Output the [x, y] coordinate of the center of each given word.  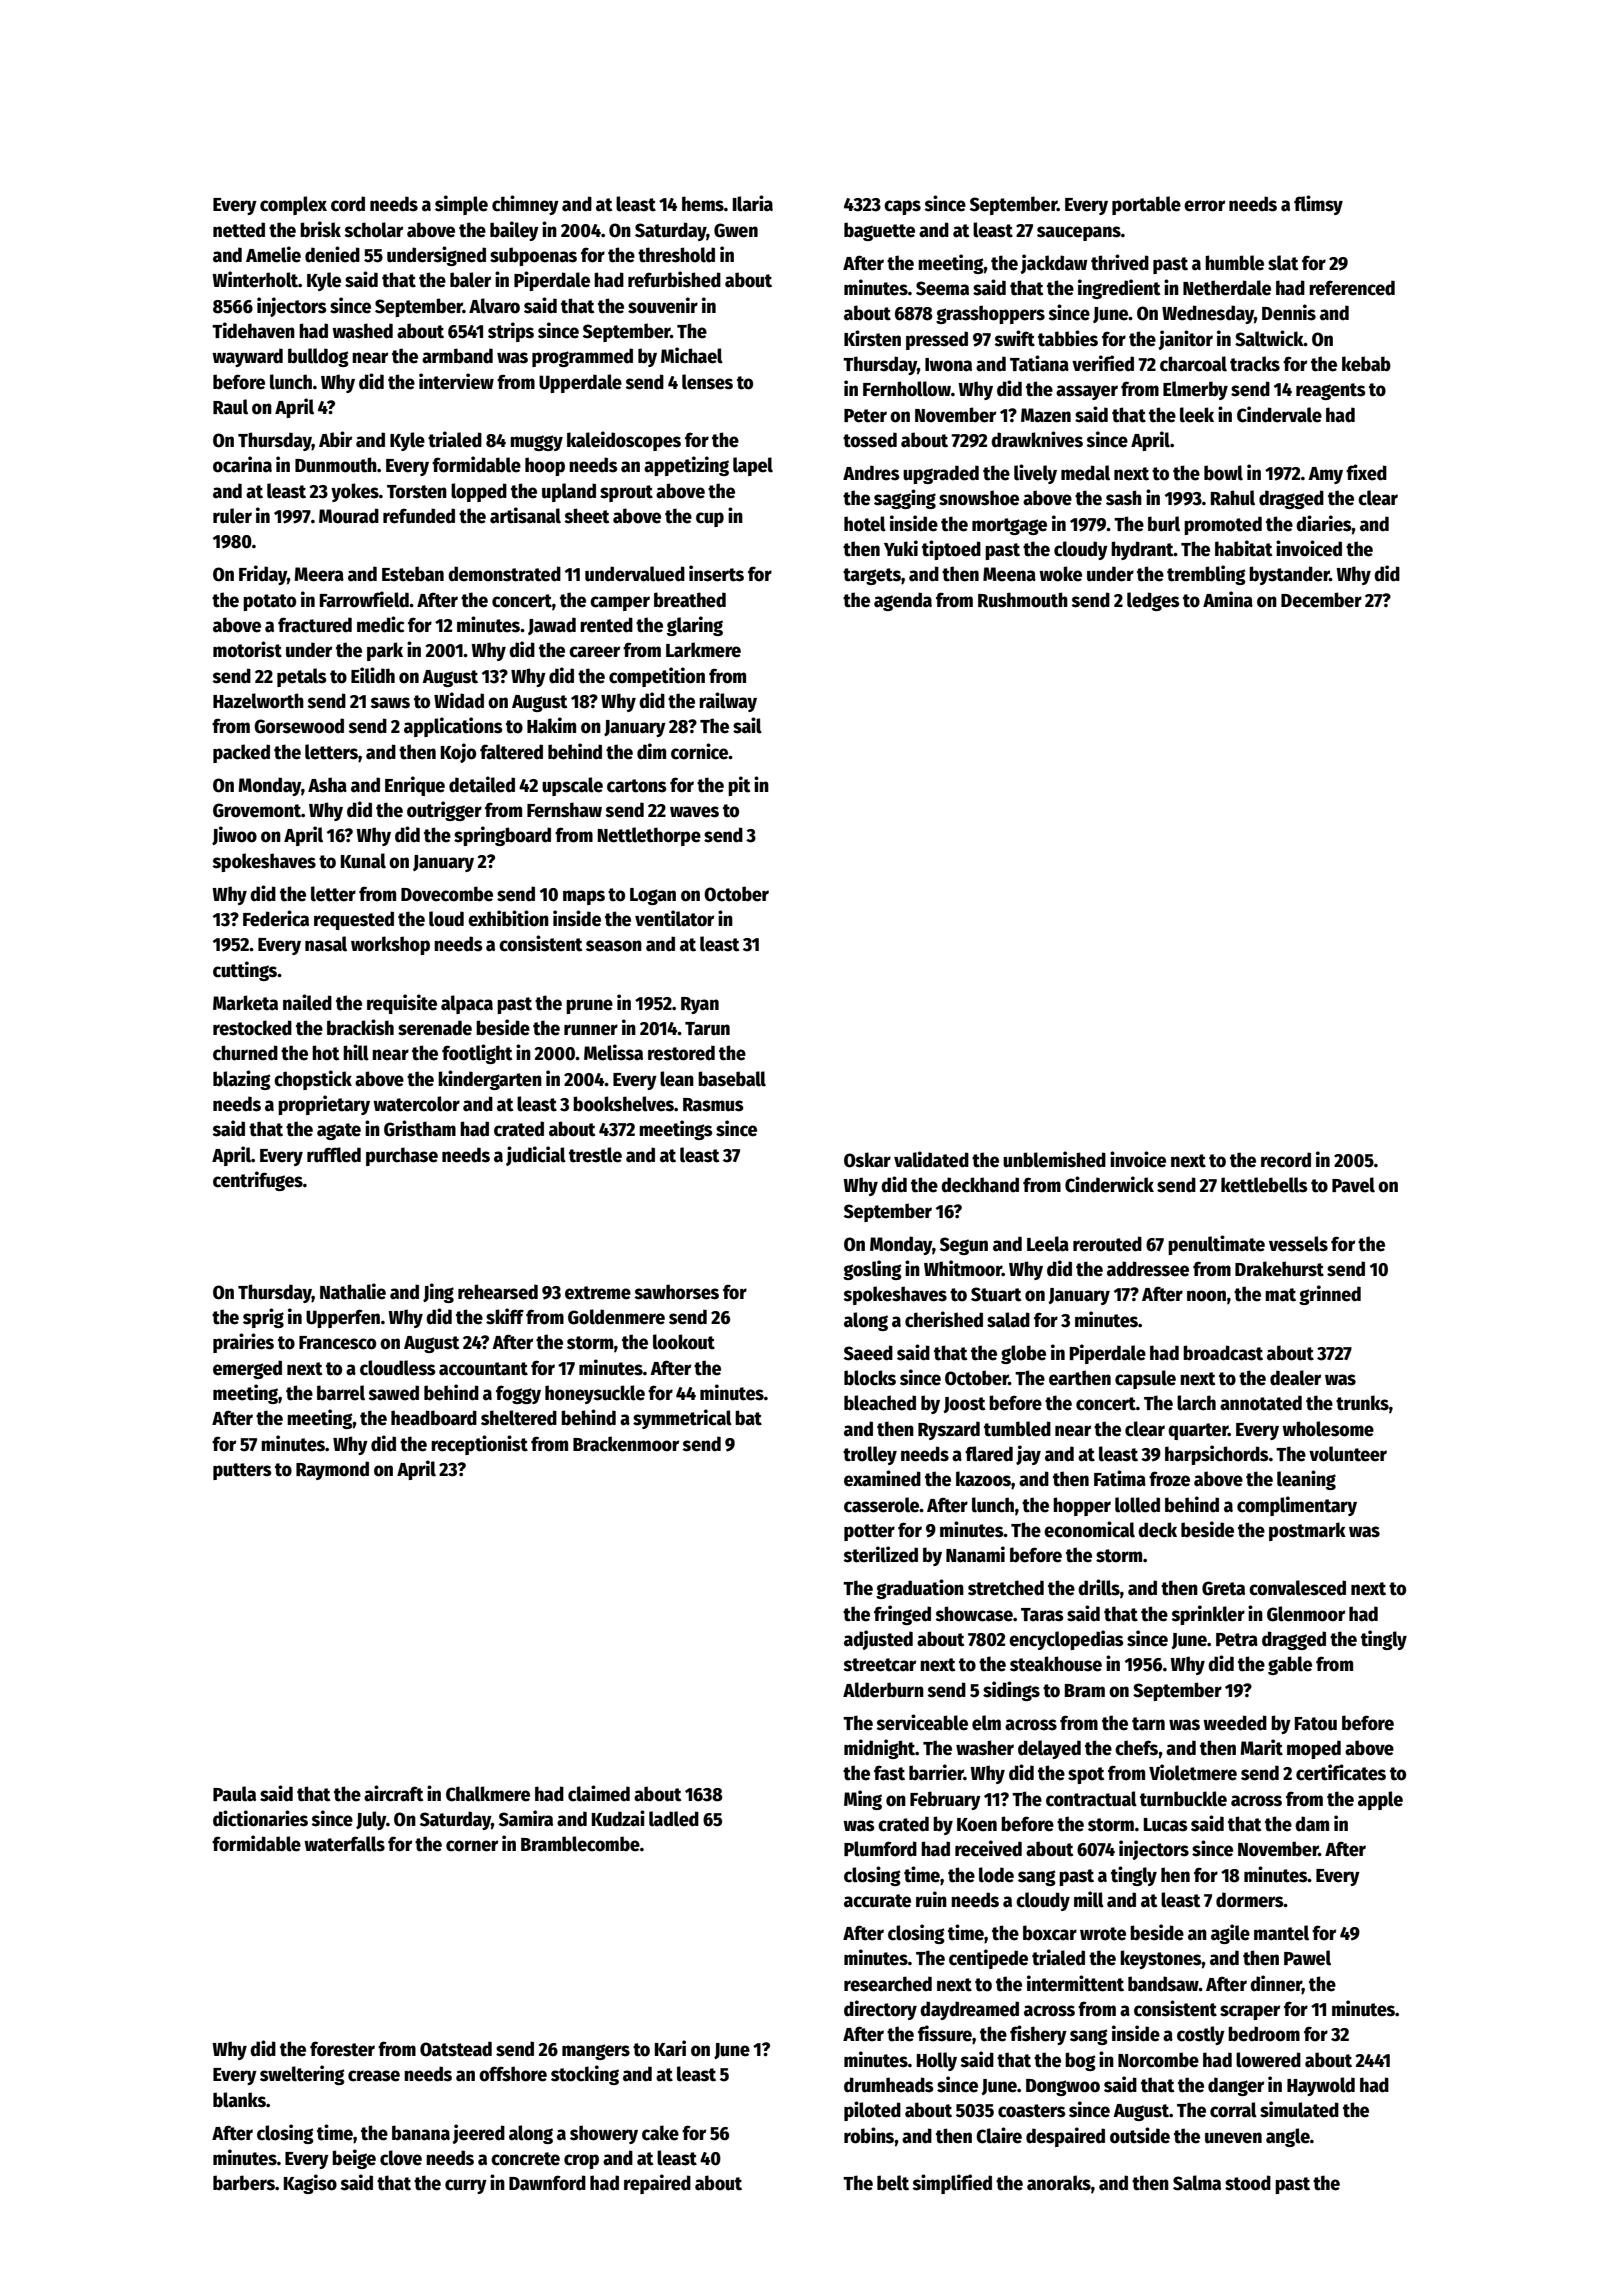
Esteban [413, 574]
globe [1023, 1354]
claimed [599, 1793]
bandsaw [1163, 1984]
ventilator [674, 918]
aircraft [394, 1793]
